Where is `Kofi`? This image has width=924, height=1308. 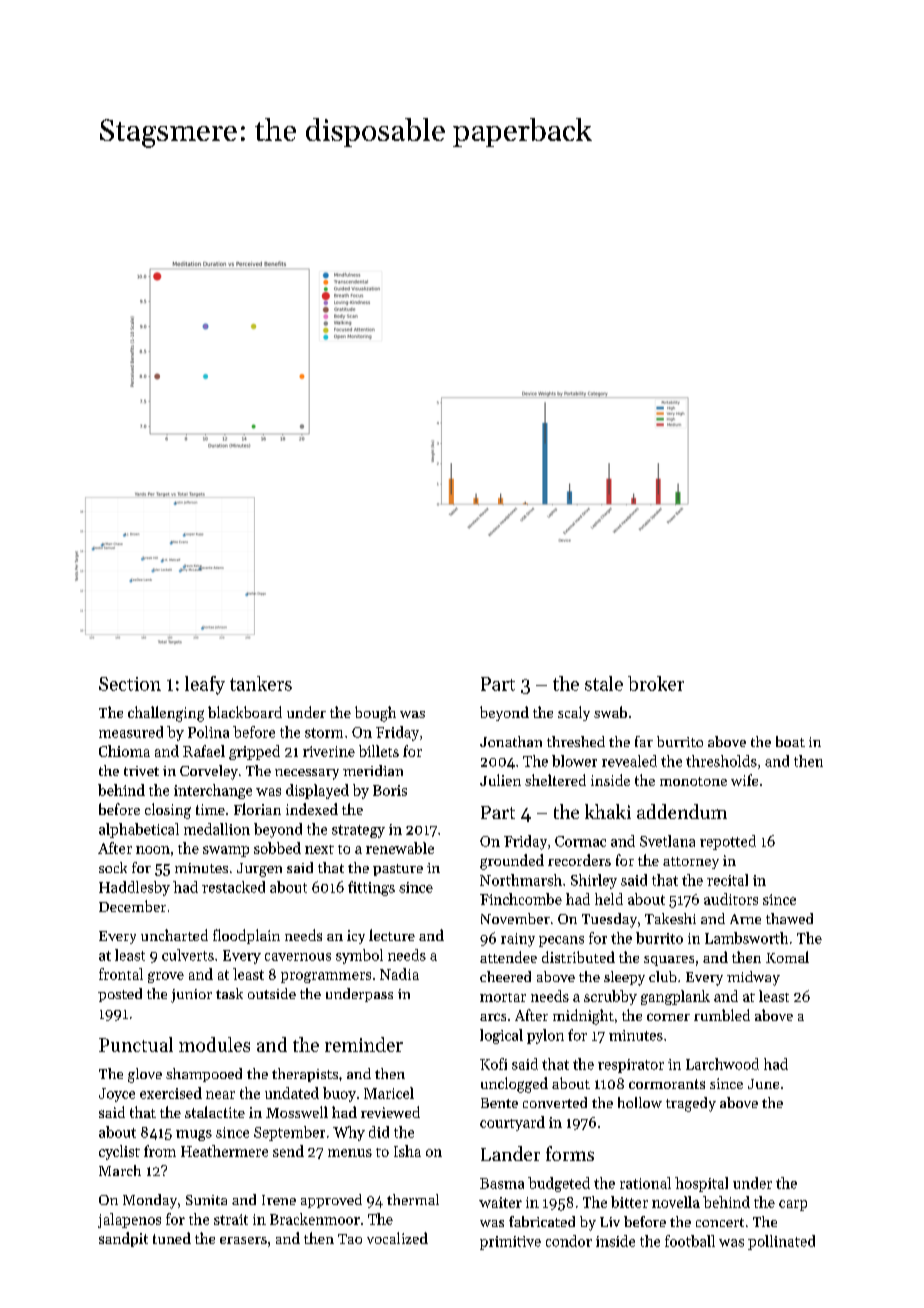 Kofi is located at coordinates (493, 1064).
